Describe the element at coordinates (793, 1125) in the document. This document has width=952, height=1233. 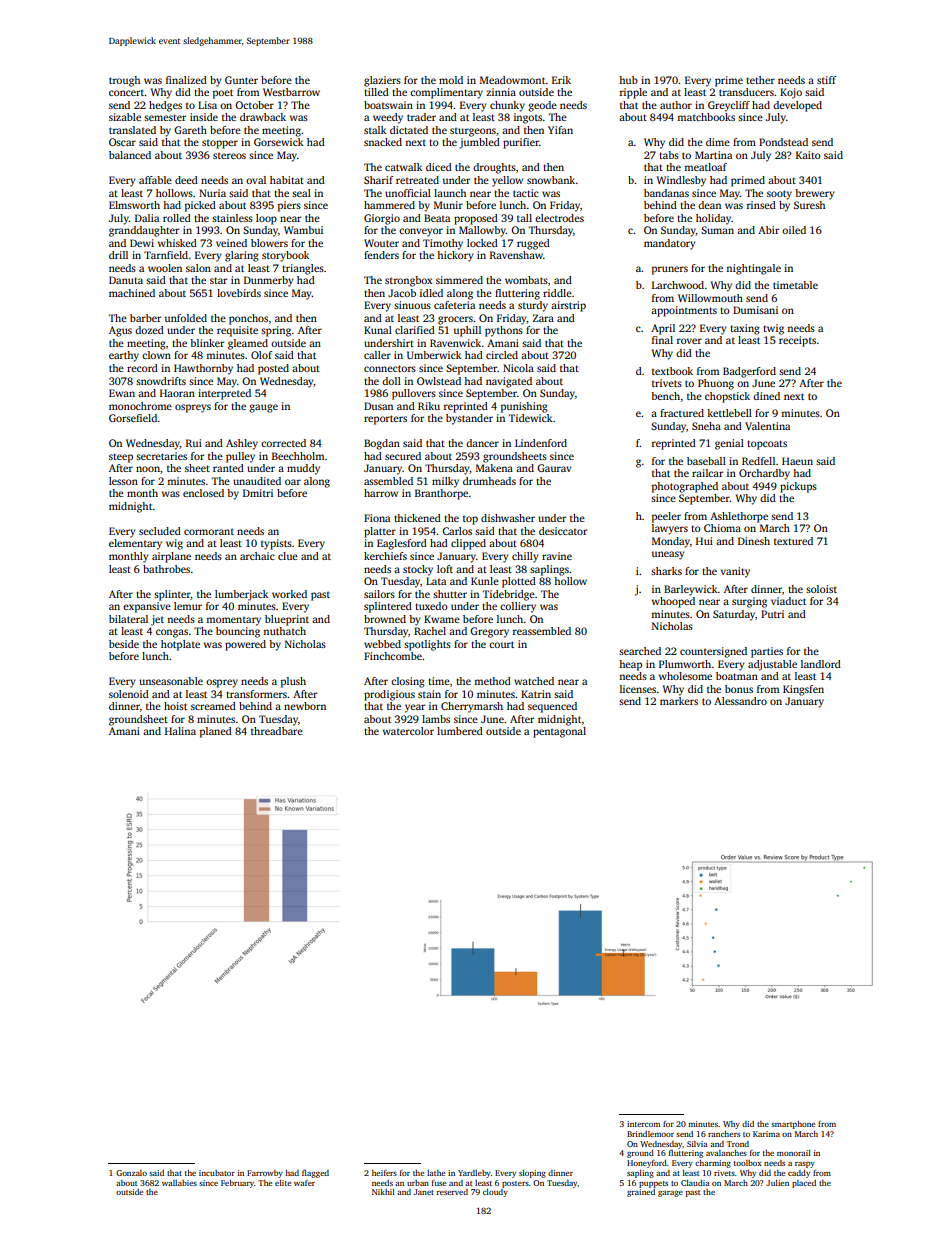
I see `smartphone` at that location.
